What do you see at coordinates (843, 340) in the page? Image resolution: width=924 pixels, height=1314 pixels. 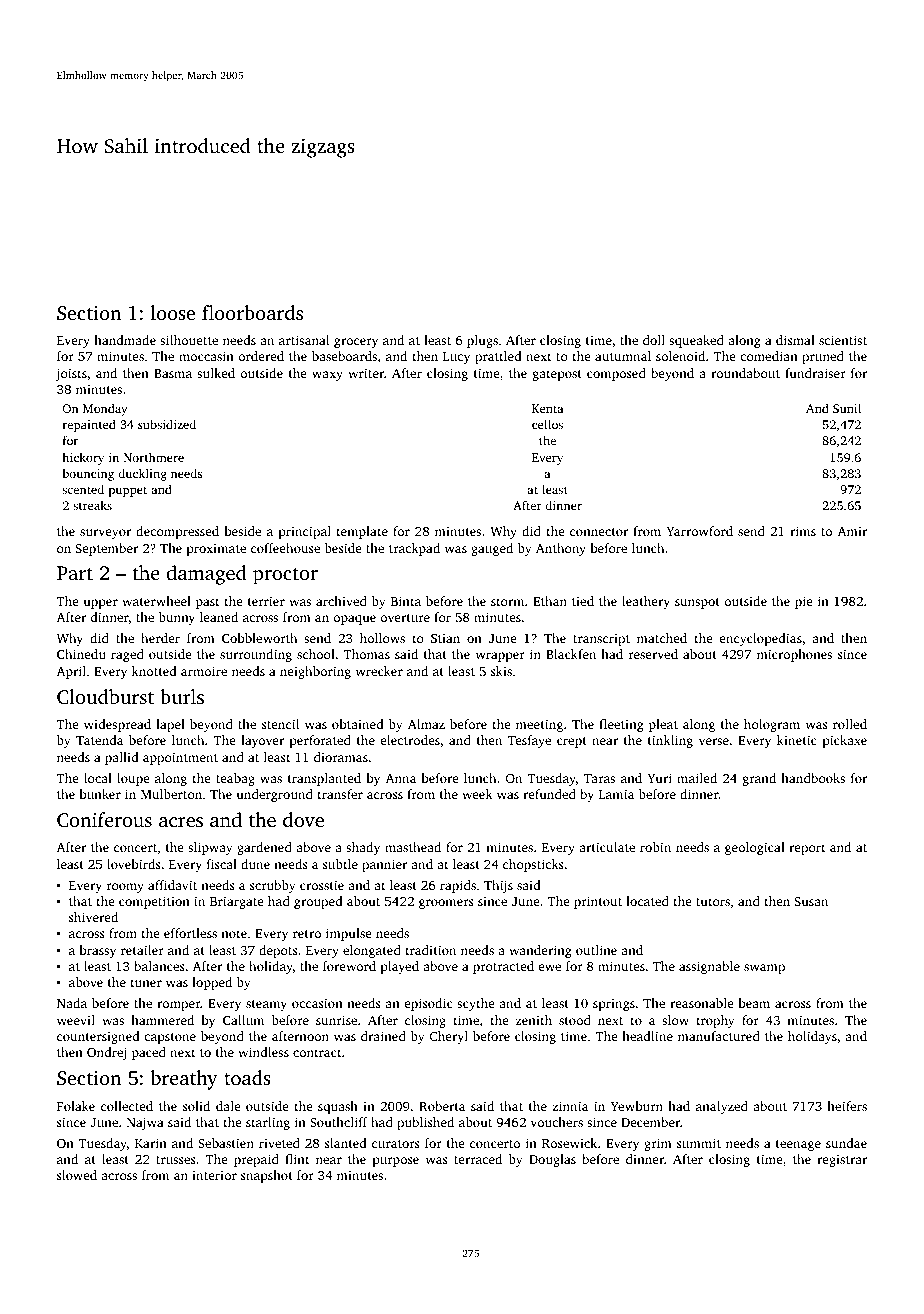 I see `scientist` at bounding box center [843, 340].
